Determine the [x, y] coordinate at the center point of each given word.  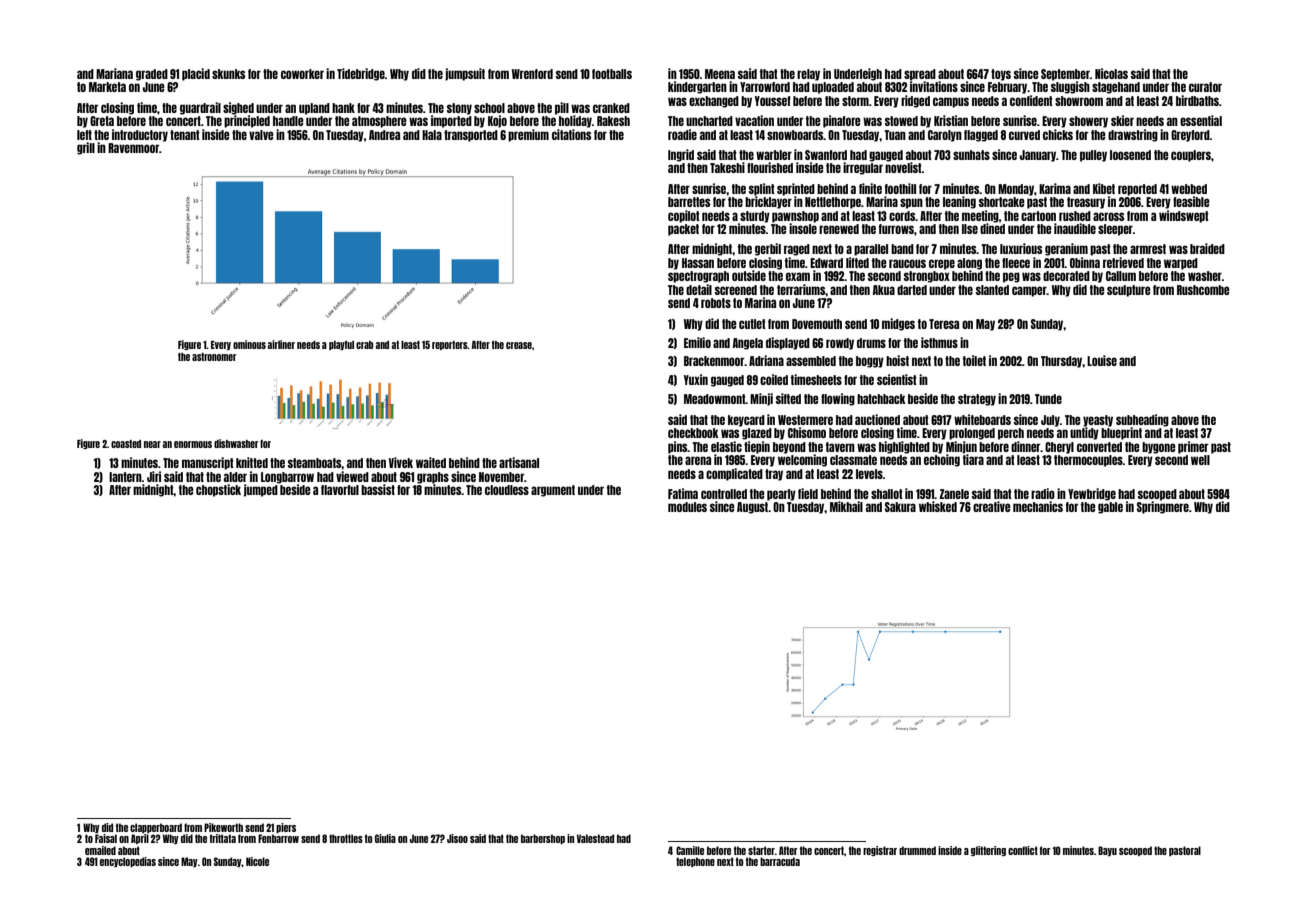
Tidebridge [361, 74]
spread [920, 75]
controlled [724, 494]
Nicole [257, 861]
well [1200, 460]
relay [808, 75]
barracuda [780, 861]
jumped [261, 490]
